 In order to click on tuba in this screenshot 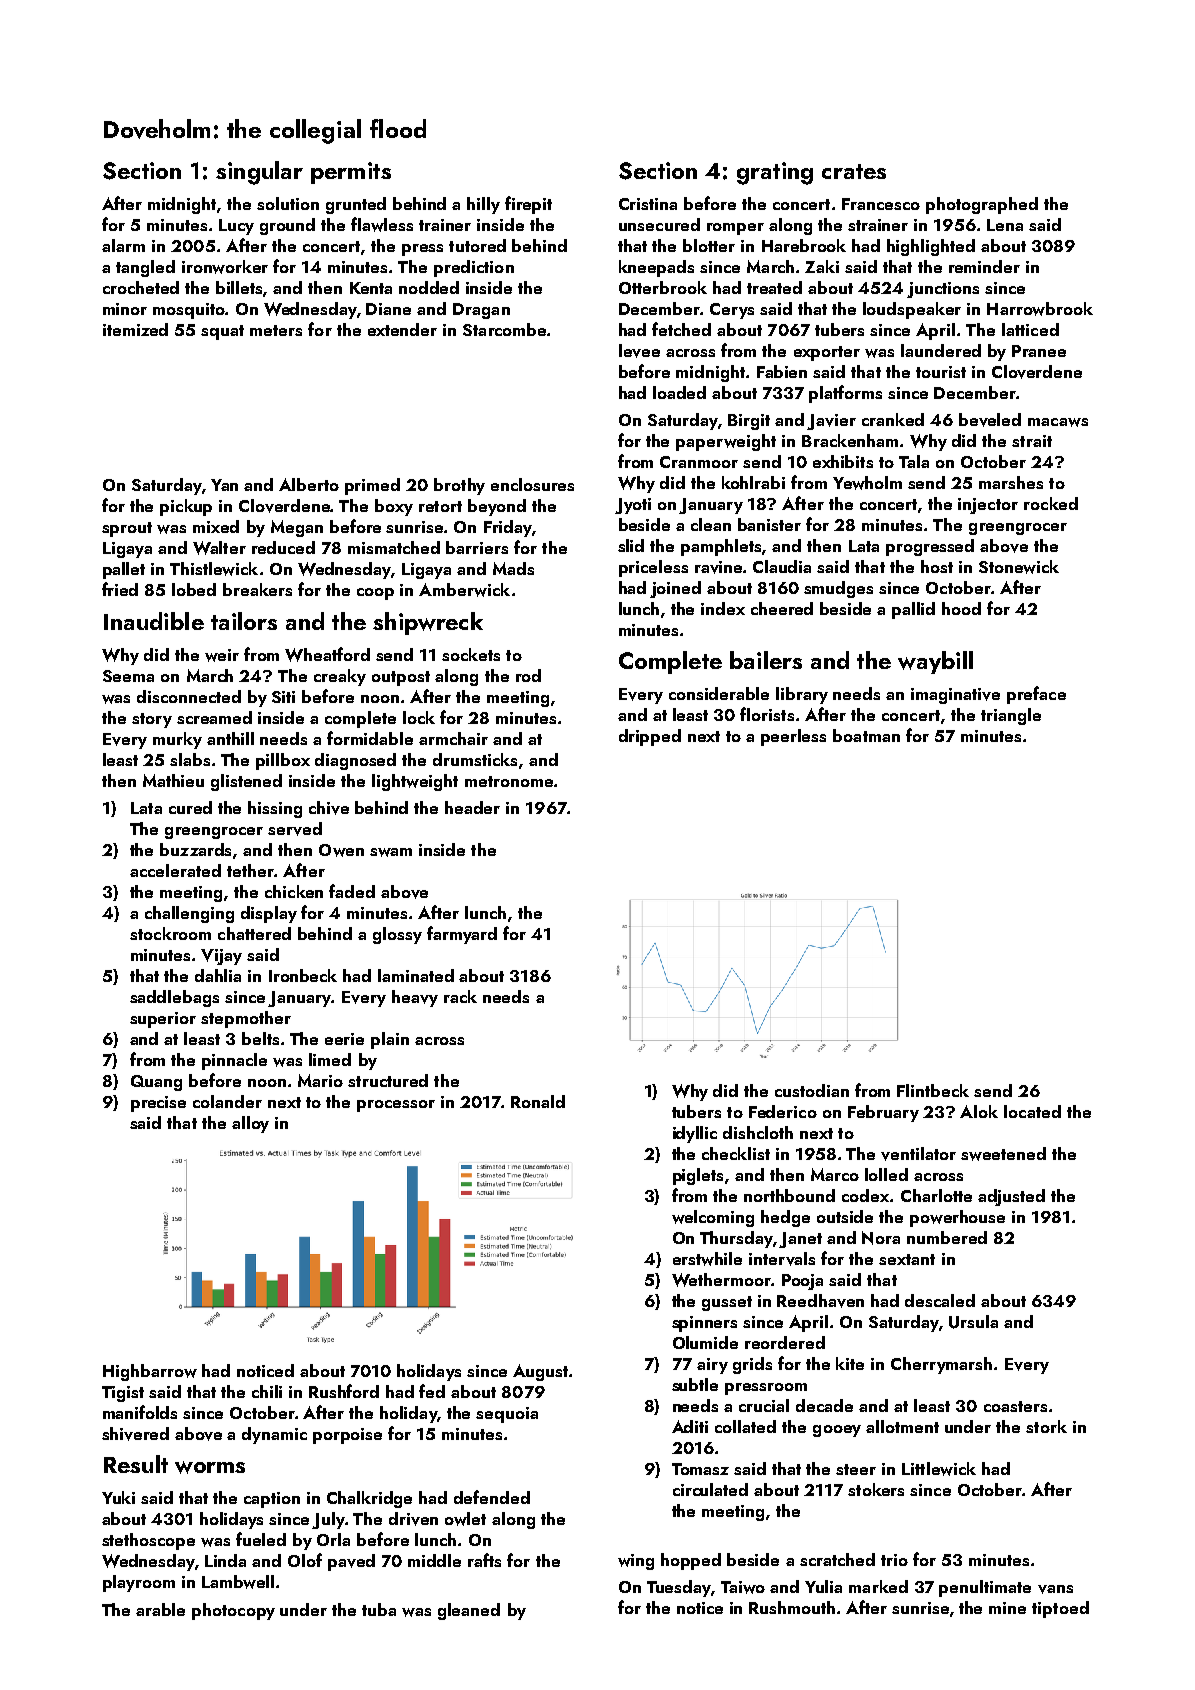, I will do `click(379, 1609)`.
